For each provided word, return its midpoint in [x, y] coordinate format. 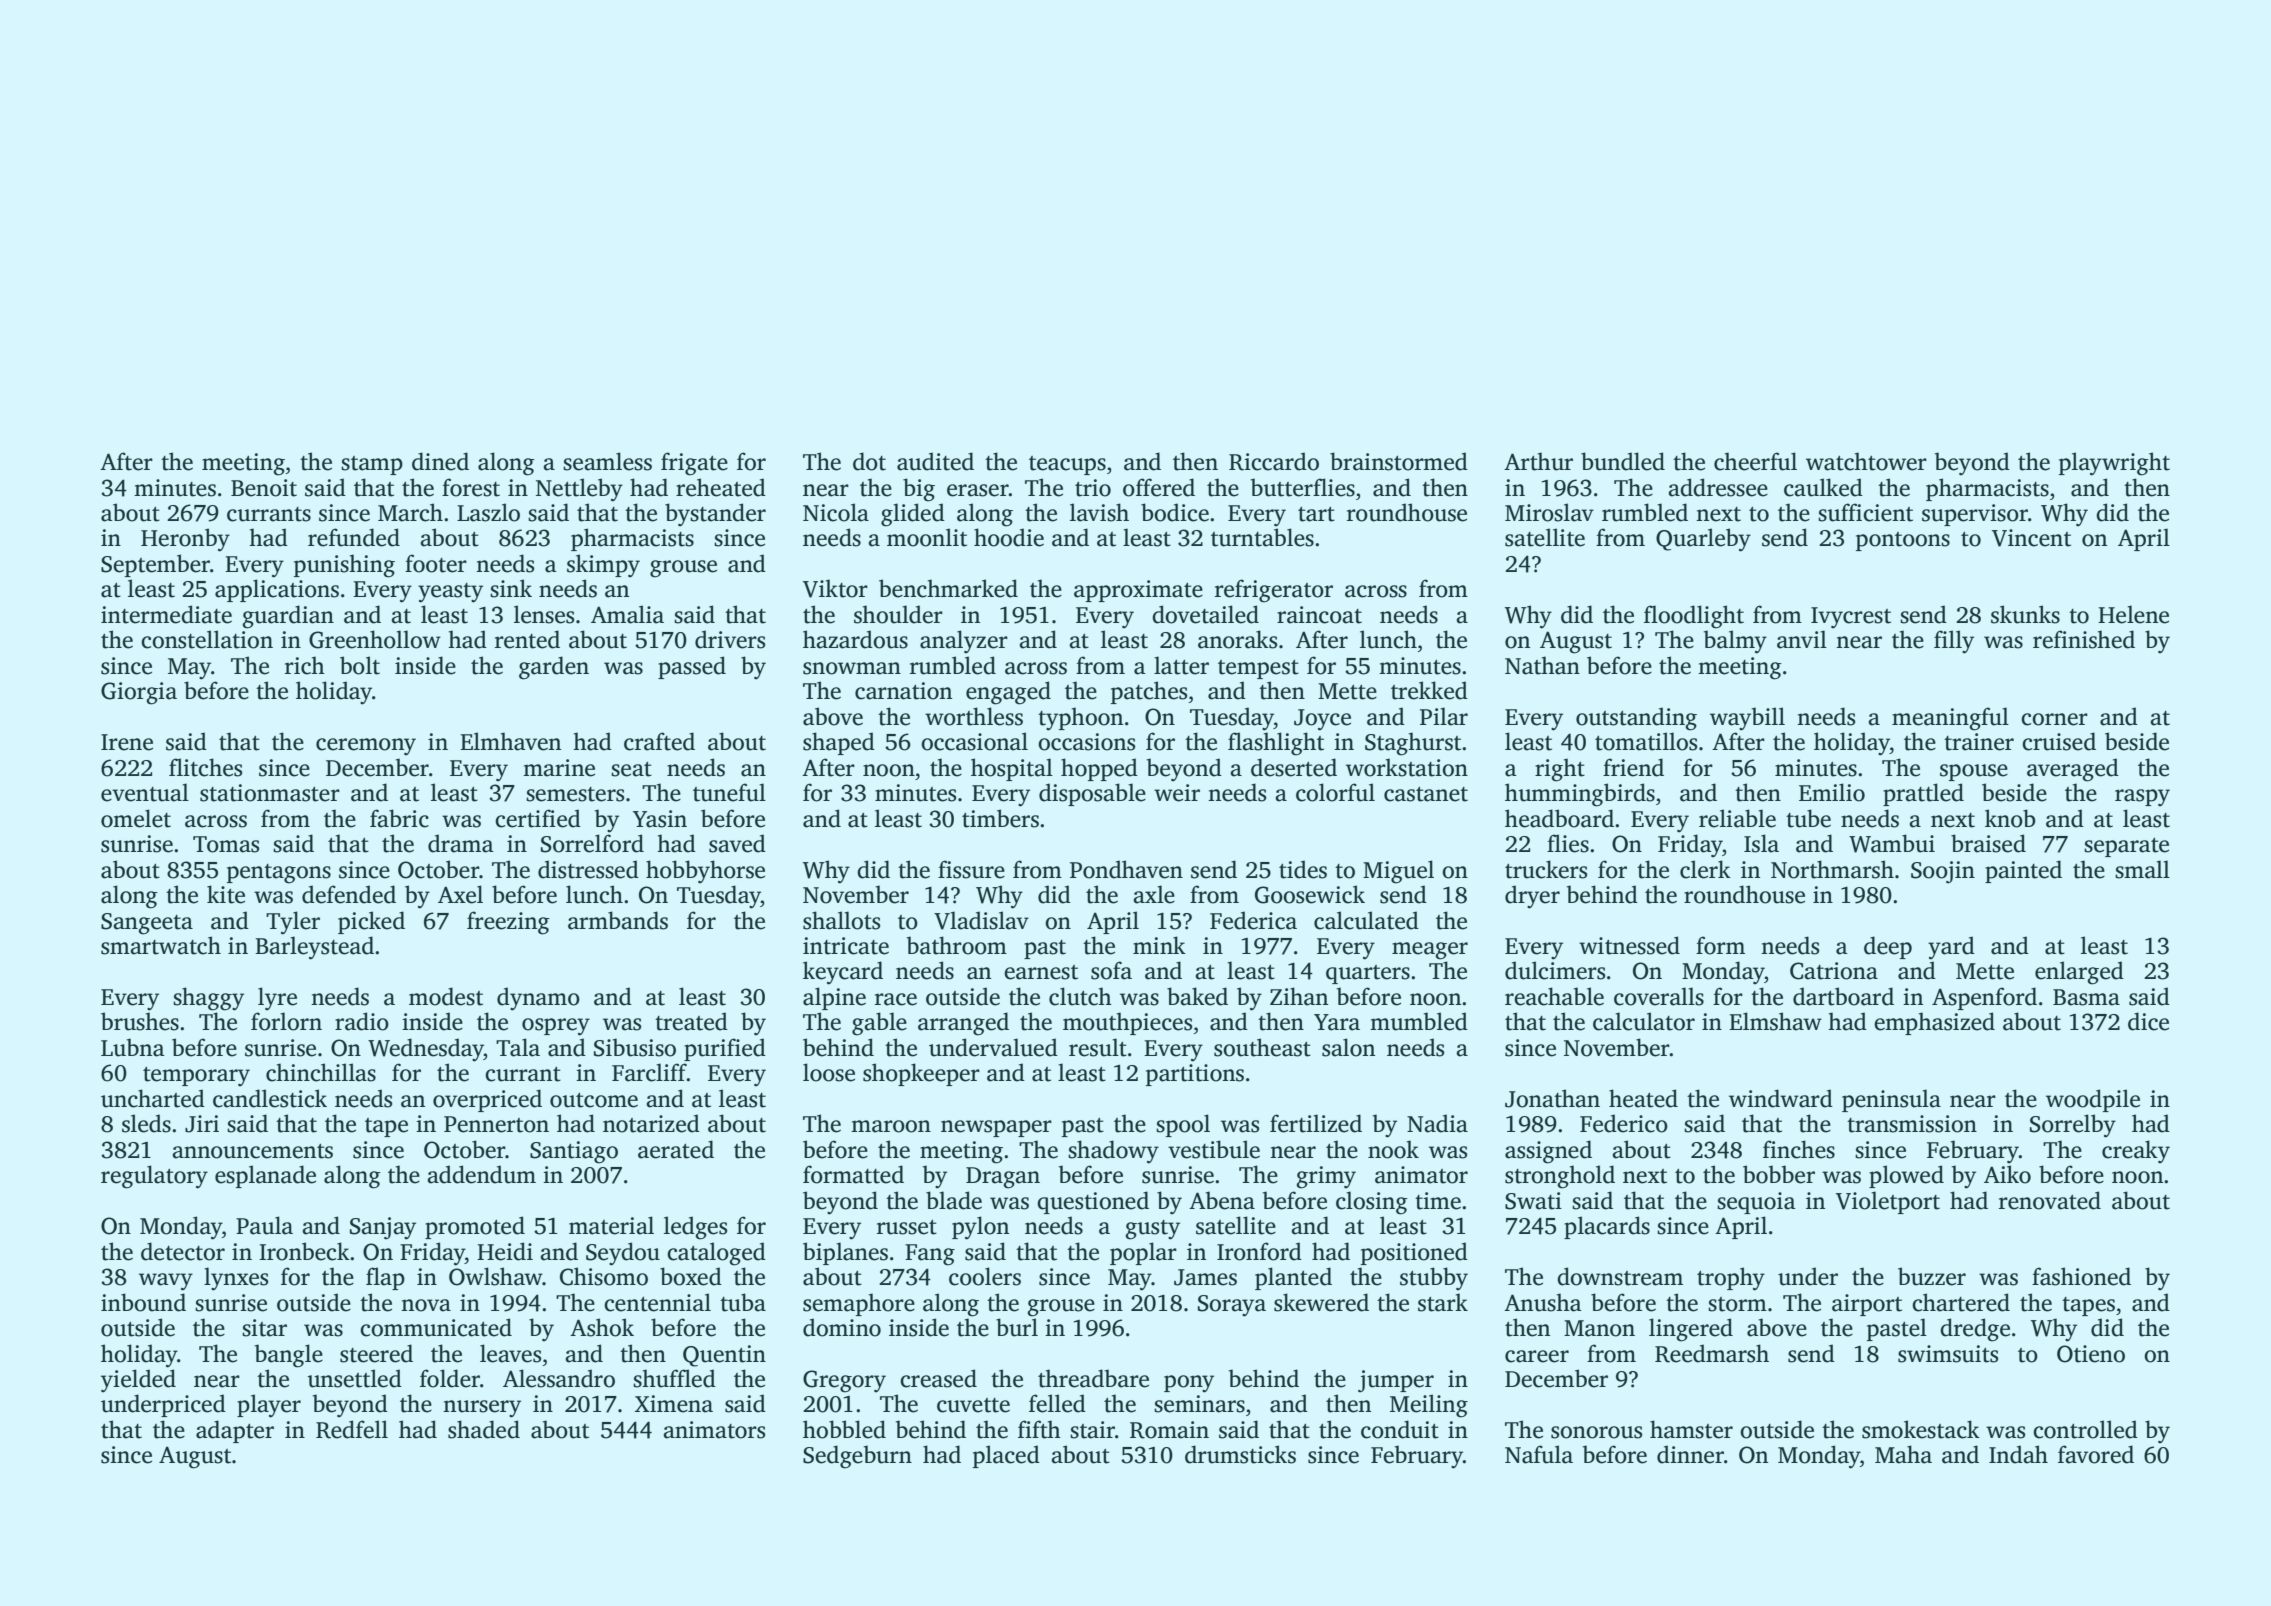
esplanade [265, 1176]
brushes [140, 1021]
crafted [659, 741]
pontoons [1903, 541]
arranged [963, 1024]
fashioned [2081, 1276]
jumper [1396, 1381]
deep [1888, 947]
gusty [1153, 1230]
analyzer [964, 642]
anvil [1802, 639]
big [919, 490]
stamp [372, 465]
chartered [1961, 1302]
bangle [289, 1356]
